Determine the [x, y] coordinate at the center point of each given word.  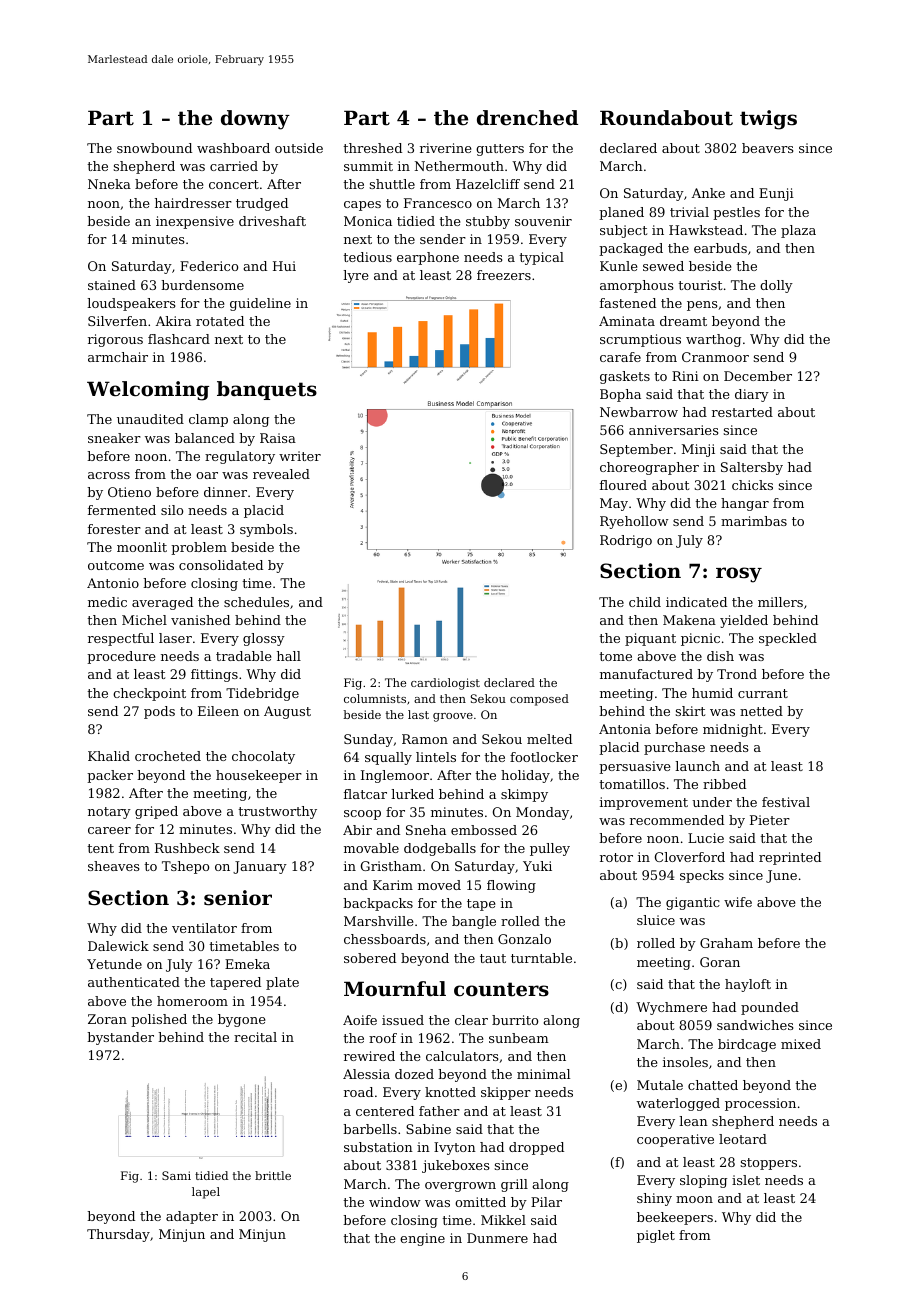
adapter [192, 1217]
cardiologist [445, 684]
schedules [256, 602]
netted [761, 711]
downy [255, 120]
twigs [768, 120]
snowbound [154, 148]
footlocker [544, 757]
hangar [745, 504]
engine [422, 1239]
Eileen [218, 711]
